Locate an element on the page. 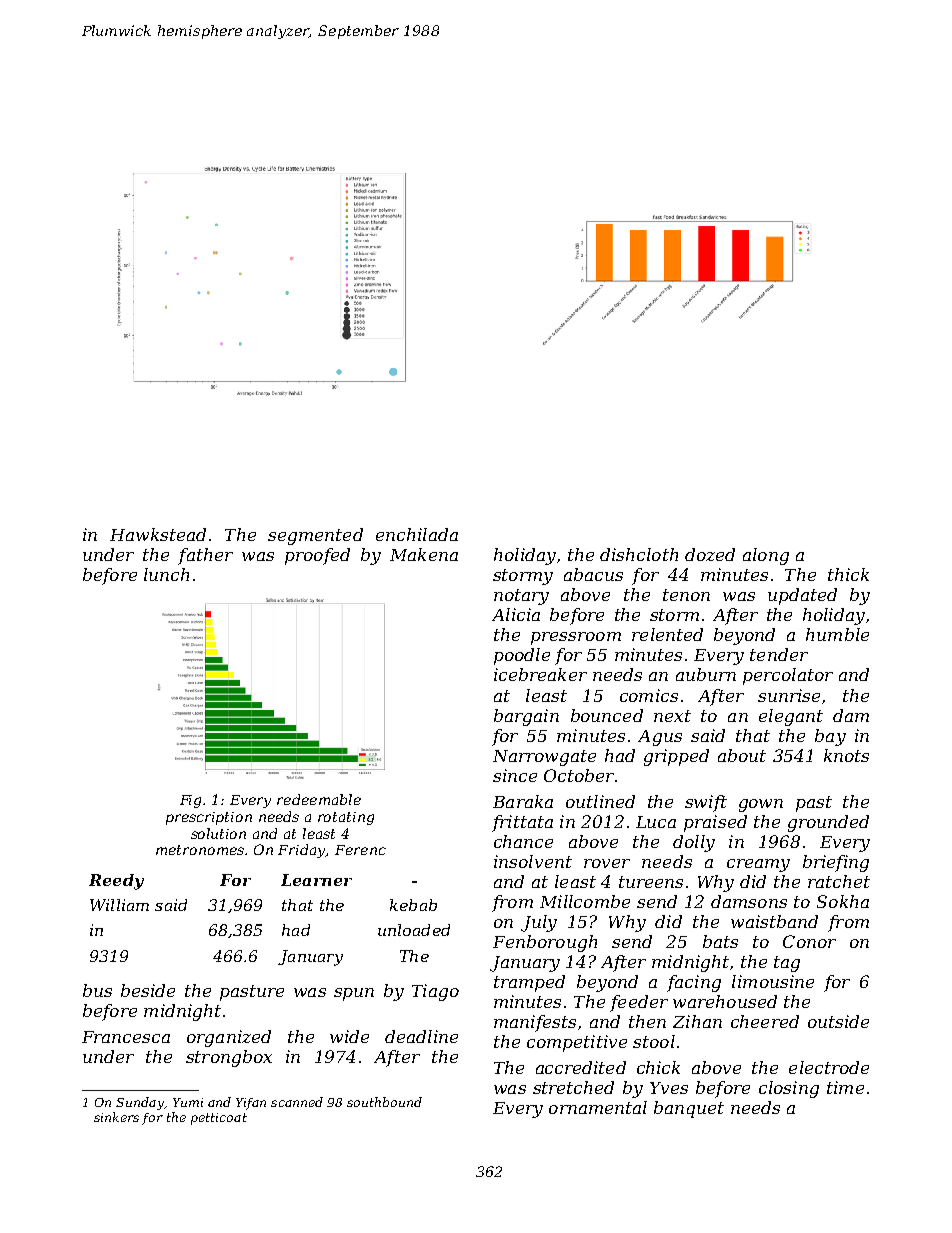 This page has height=1233, width=952. insolvent is located at coordinates (533, 861).
